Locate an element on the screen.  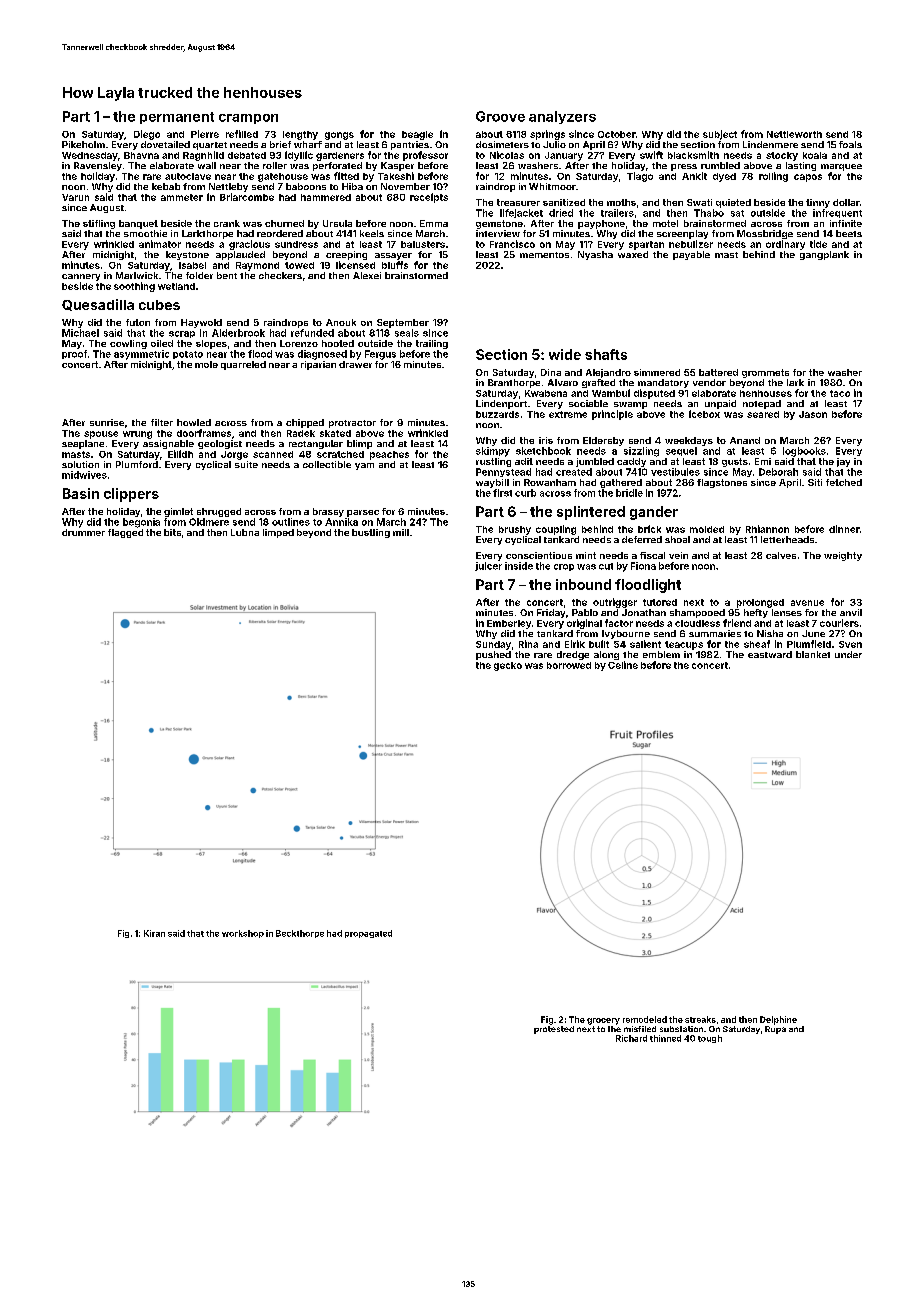
pushed is located at coordinates (493, 655).
